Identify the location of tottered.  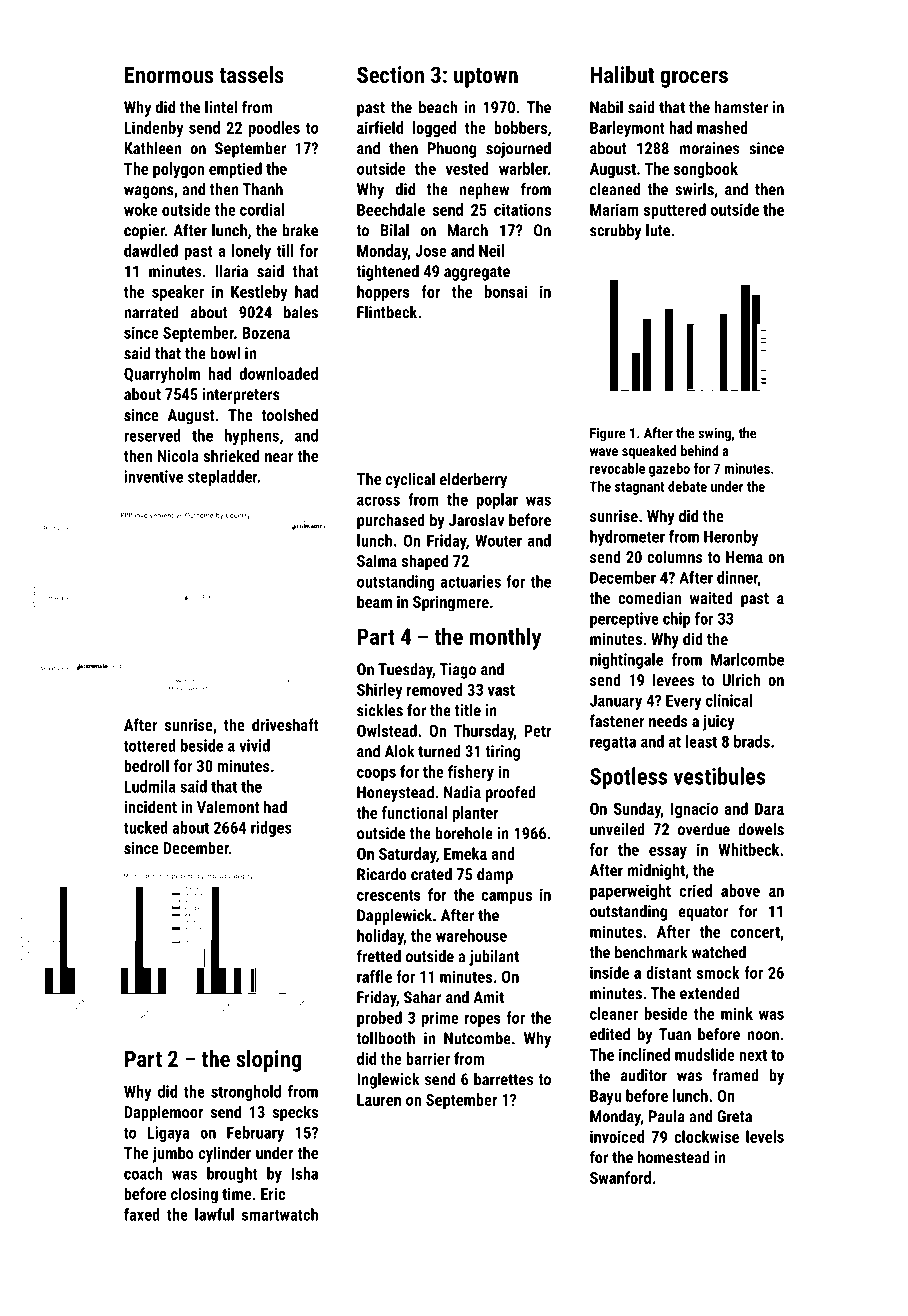
(150, 745).
